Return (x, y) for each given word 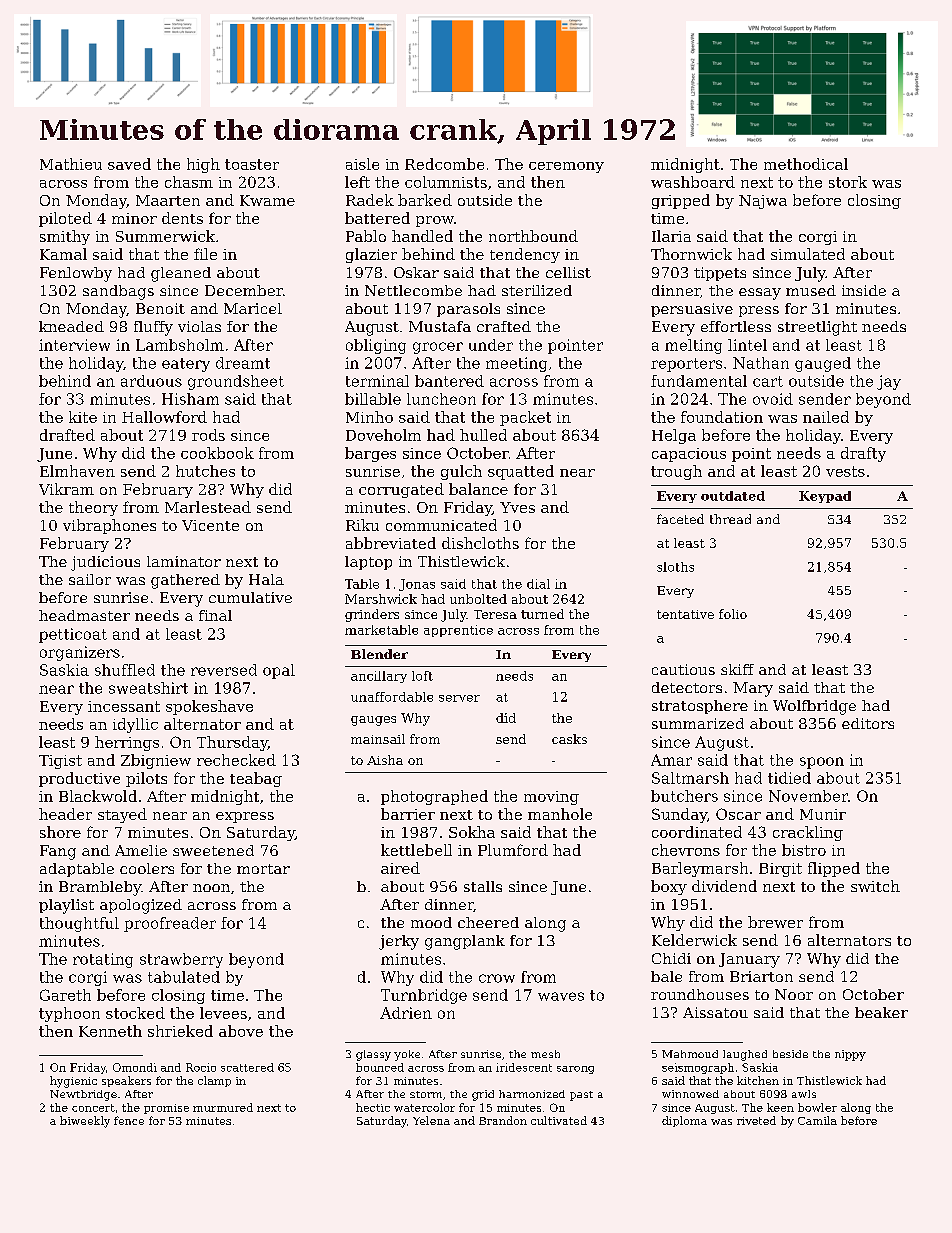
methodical (806, 164)
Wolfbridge (814, 707)
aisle (362, 164)
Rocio (201, 1067)
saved (129, 164)
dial (538, 584)
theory (93, 508)
